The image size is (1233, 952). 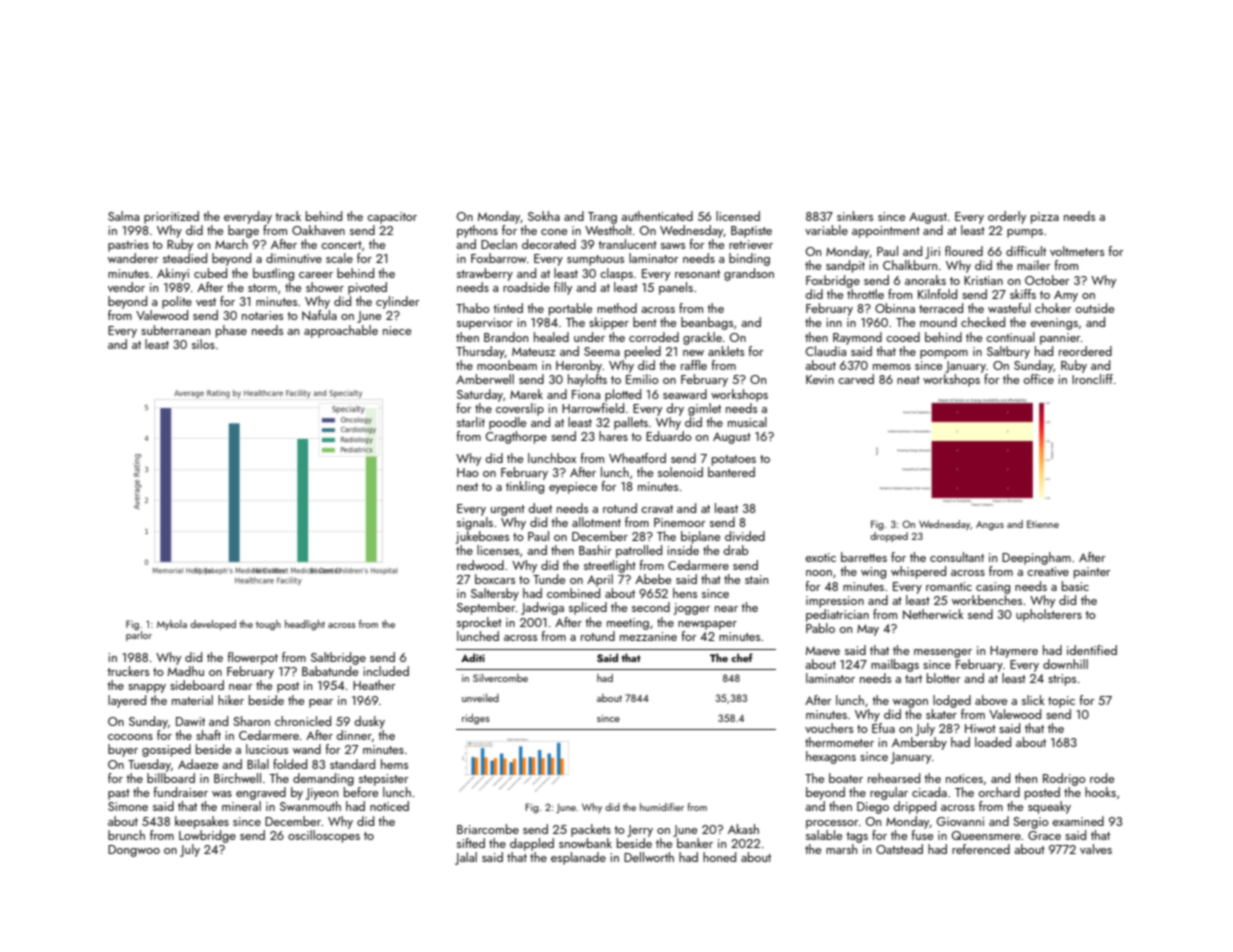 What do you see at coordinates (1023, 294) in the document?
I see `skiffs` at bounding box center [1023, 294].
